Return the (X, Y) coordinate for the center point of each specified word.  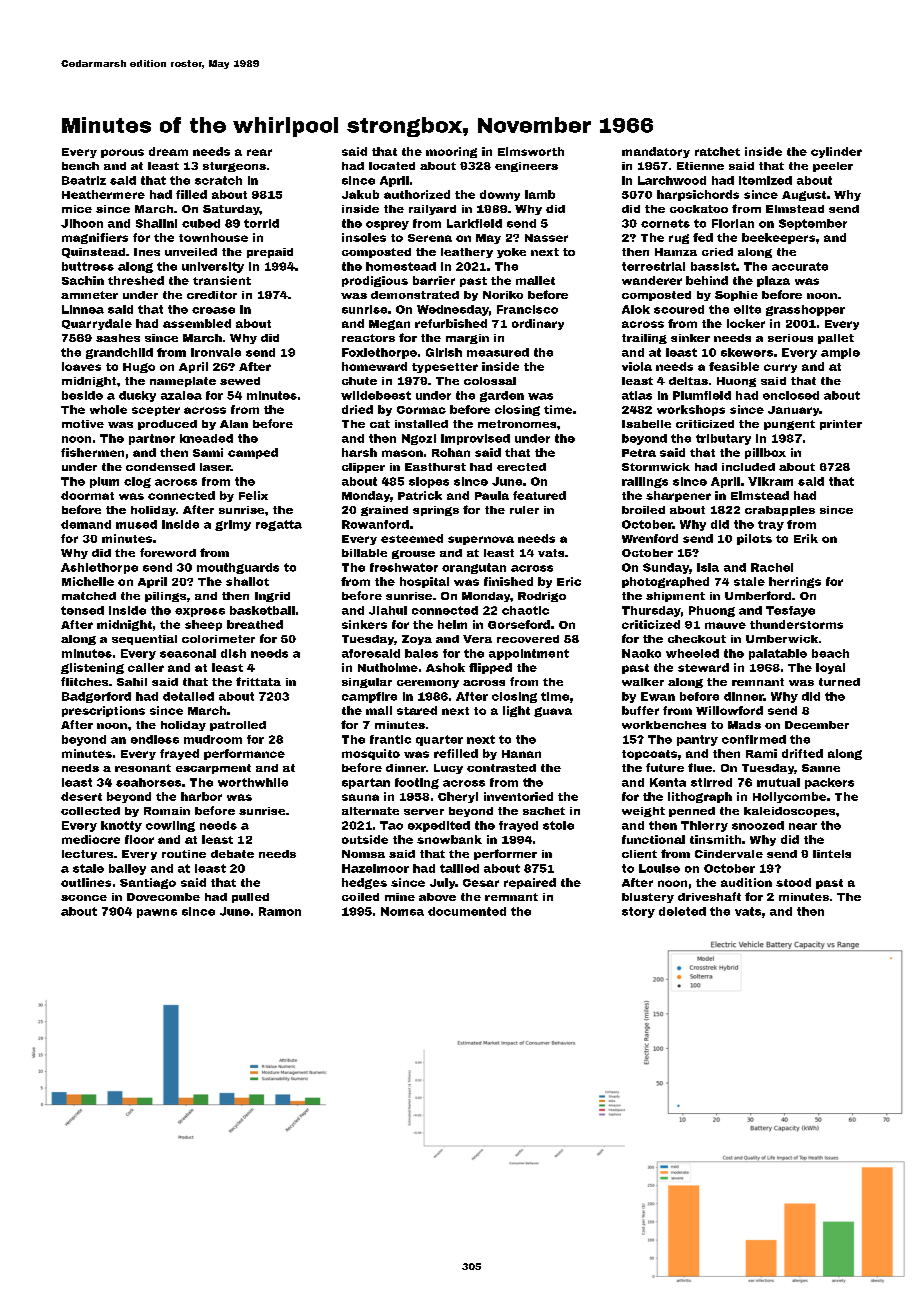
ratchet (717, 151)
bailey (127, 869)
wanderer (652, 280)
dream (168, 151)
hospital (424, 582)
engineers (526, 167)
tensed (82, 610)
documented (467, 911)
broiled (643, 510)
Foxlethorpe (379, 353)
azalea (181, 395)
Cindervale (729, 854)
